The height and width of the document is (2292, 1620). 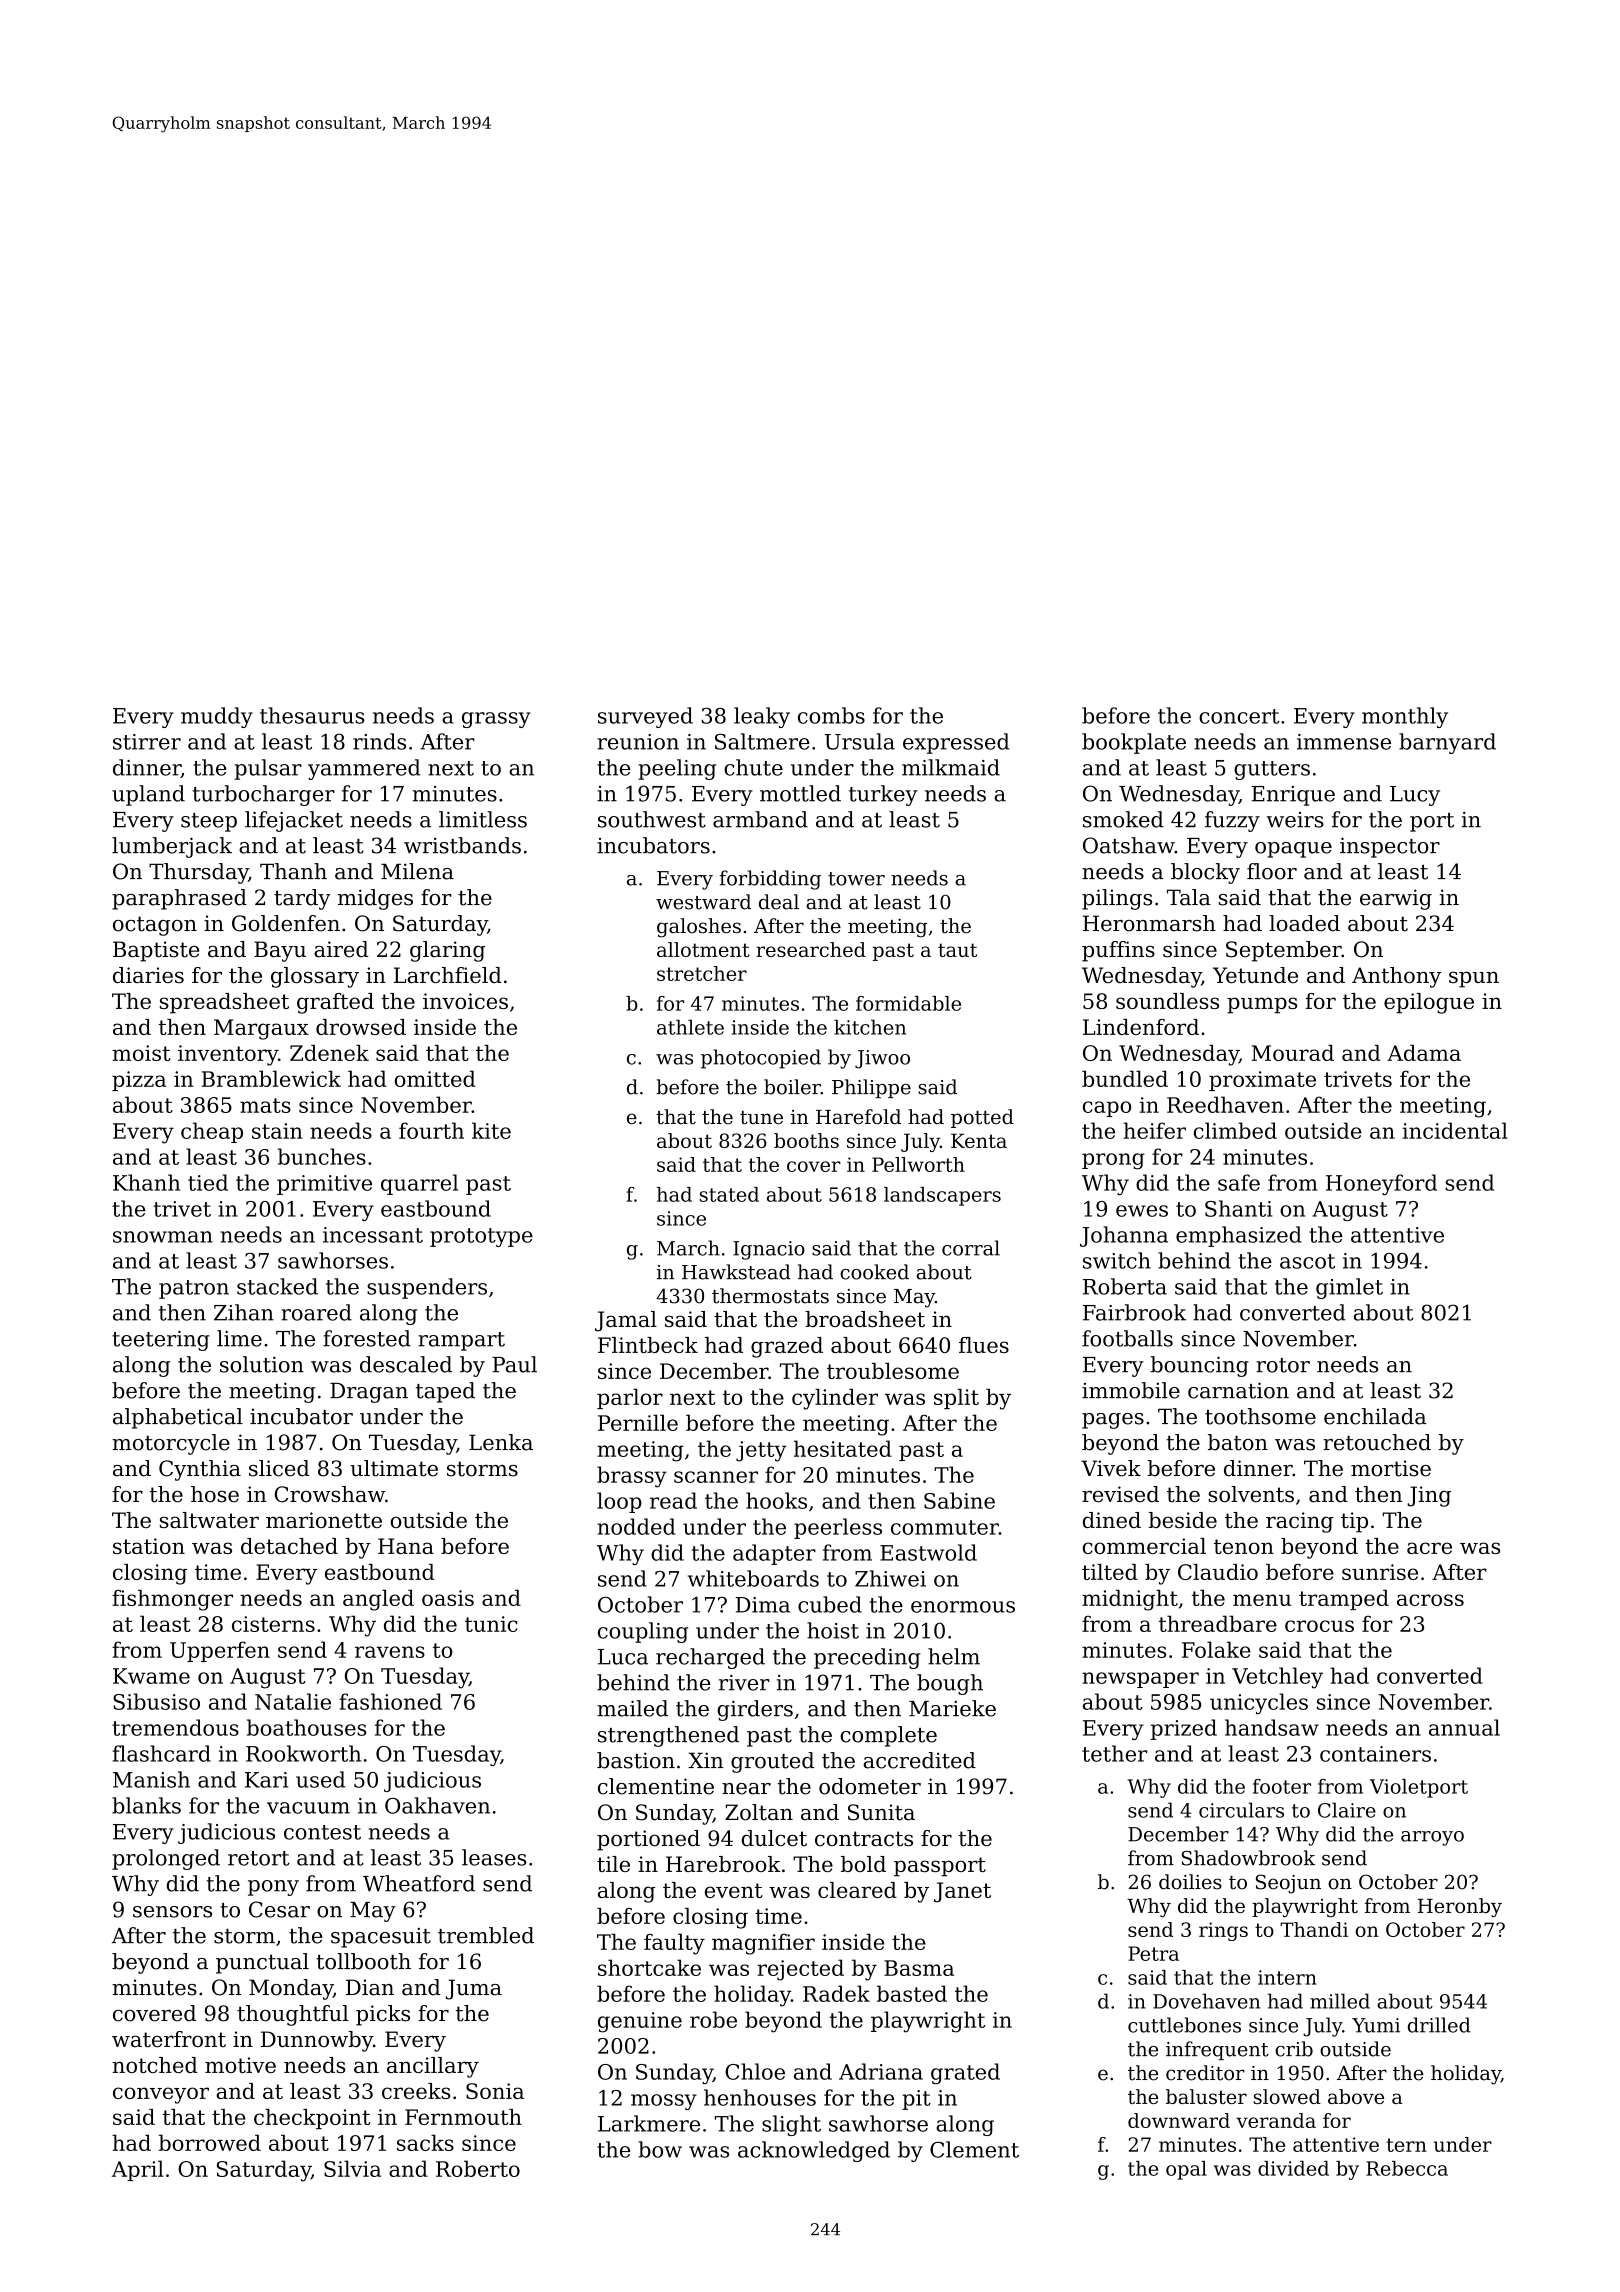 What do you see at coordinates (1430, 1600) in the document?
I see `across` at bounding box center [1430, 1600].
